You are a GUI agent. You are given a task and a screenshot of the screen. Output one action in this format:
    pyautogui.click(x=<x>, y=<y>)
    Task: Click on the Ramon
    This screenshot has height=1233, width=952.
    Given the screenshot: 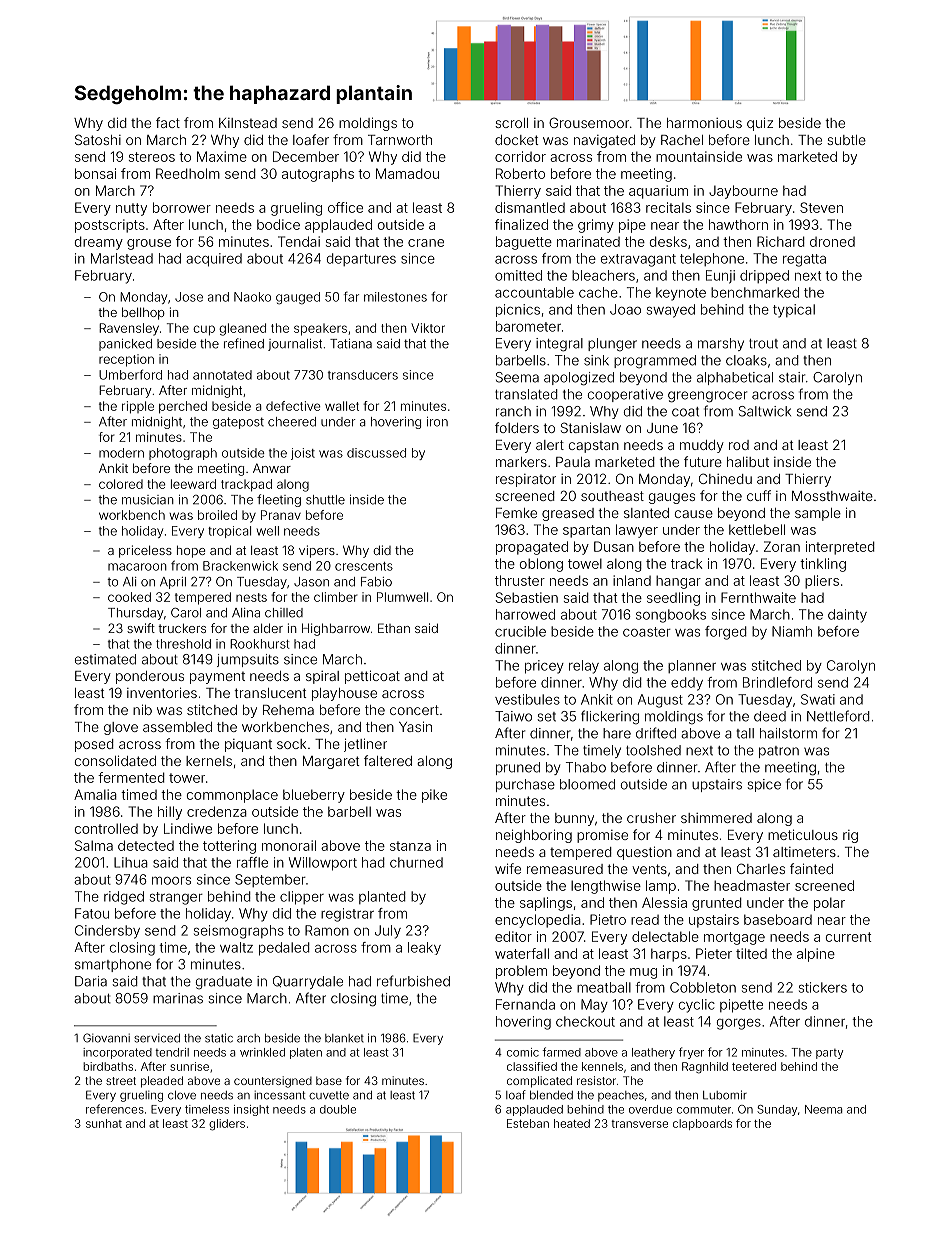 What is the action you would take?
    pyautogui.click(x=327, y=930)
